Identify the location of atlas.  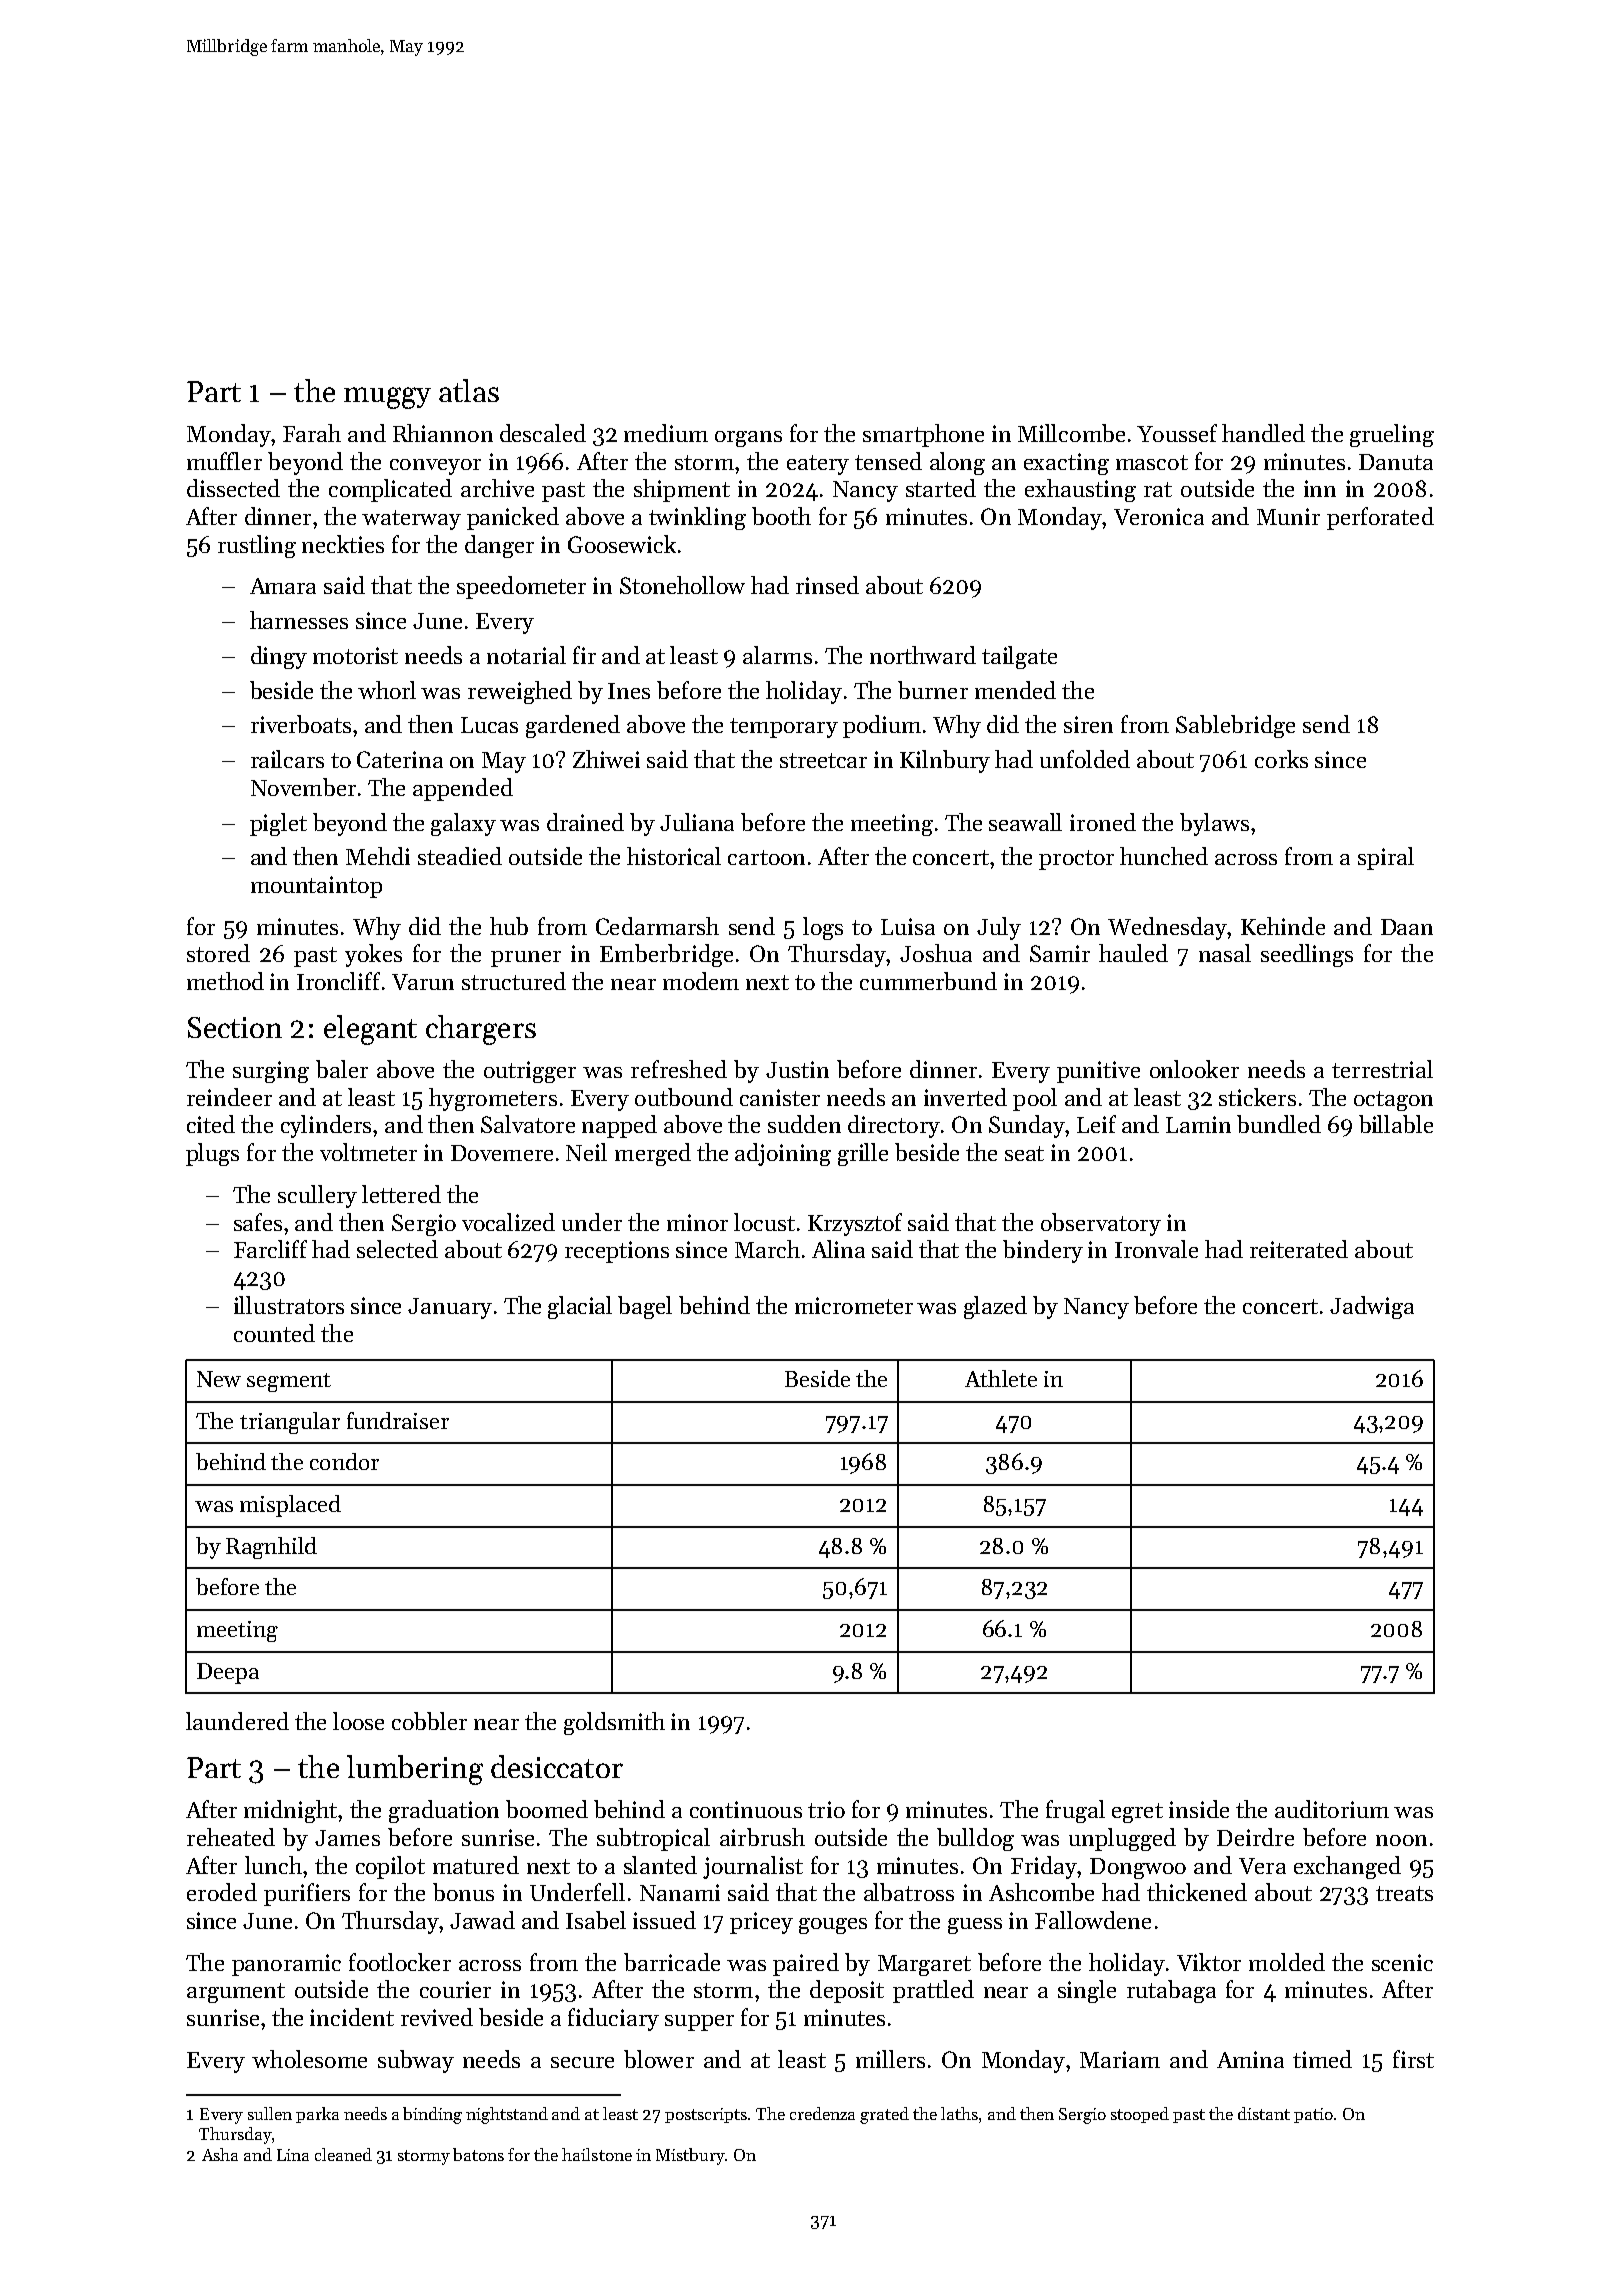
(469, 390).
